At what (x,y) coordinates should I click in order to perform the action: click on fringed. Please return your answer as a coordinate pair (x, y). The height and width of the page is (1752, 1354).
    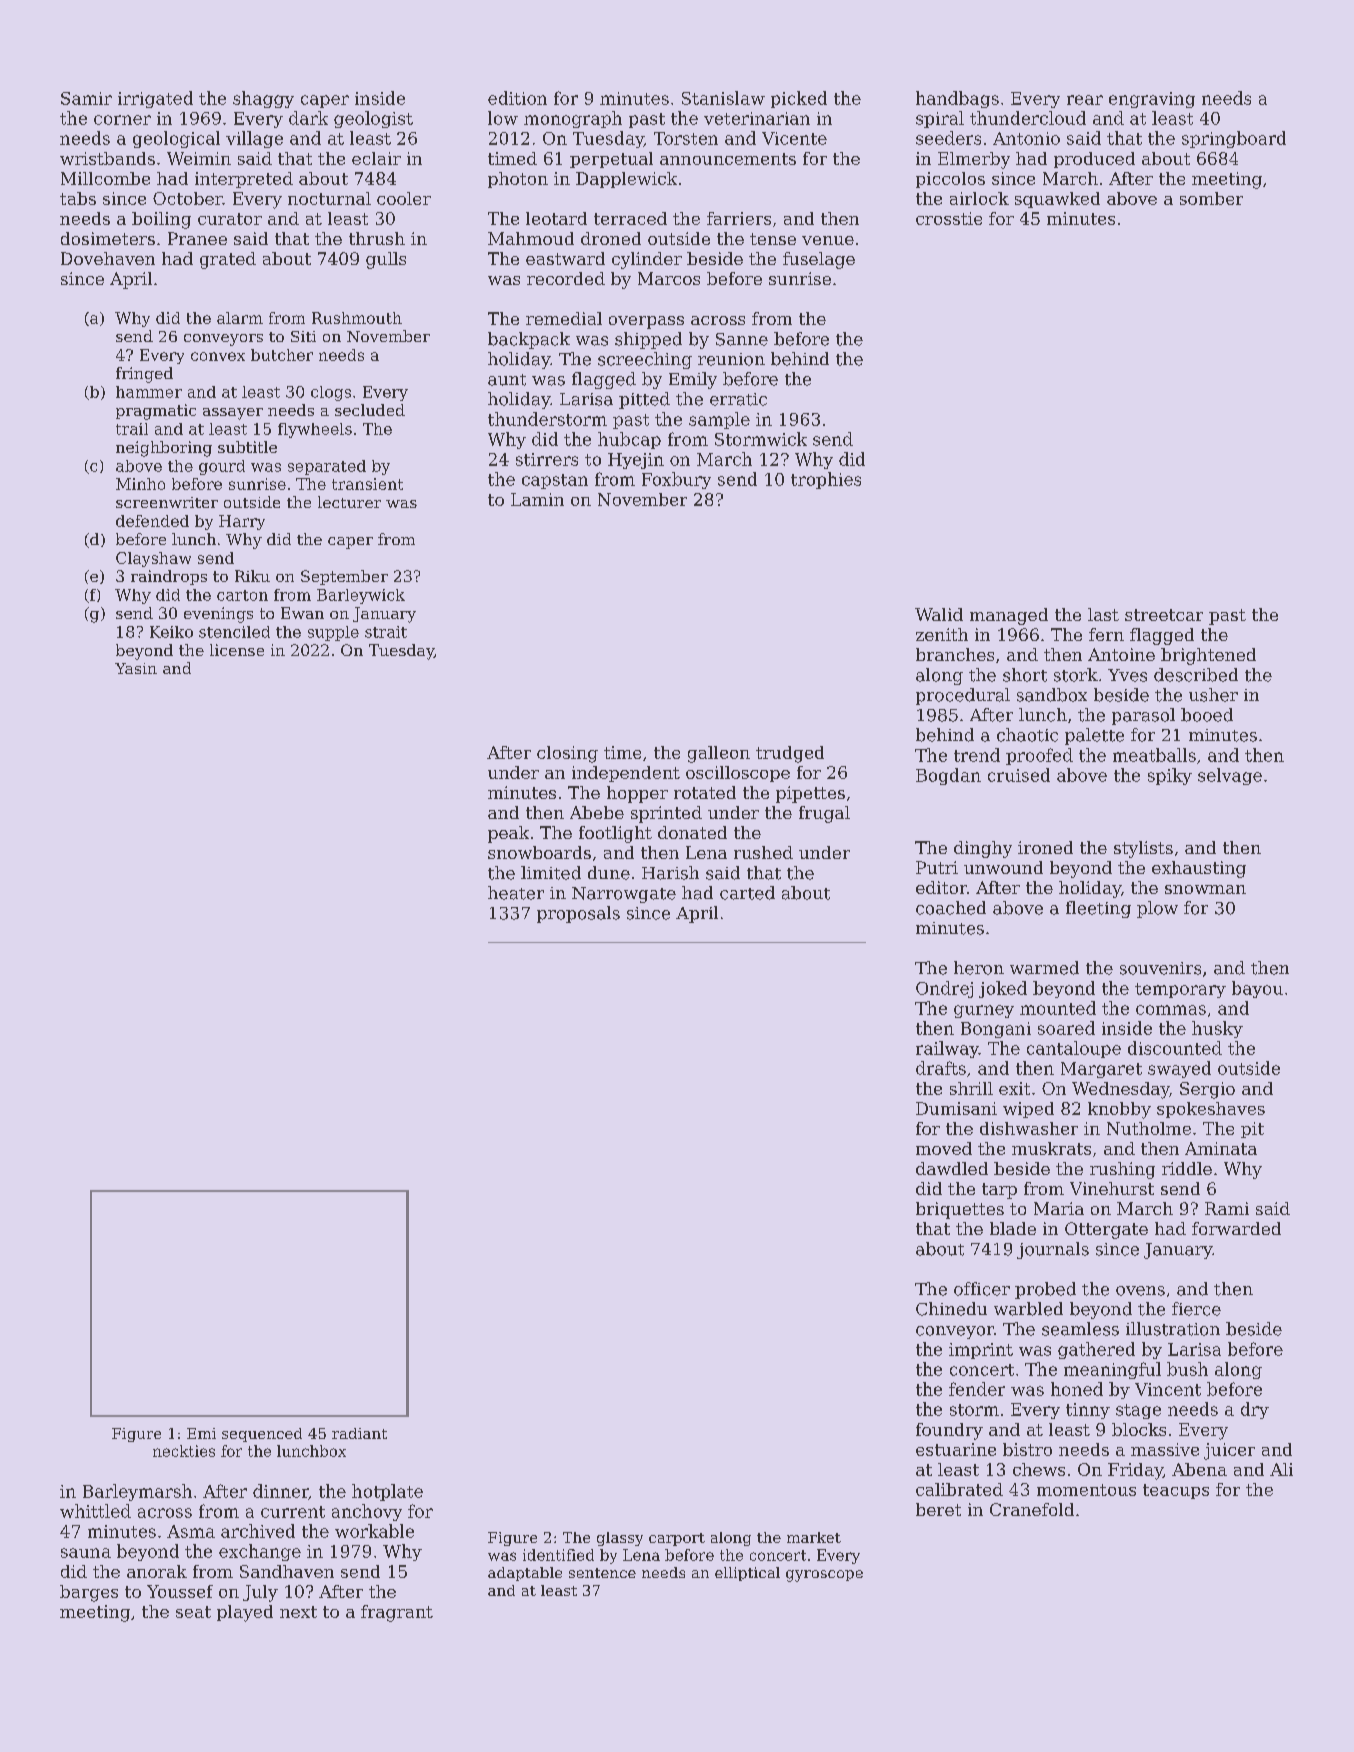
    Looking at the image, I should click on (144, 375).
